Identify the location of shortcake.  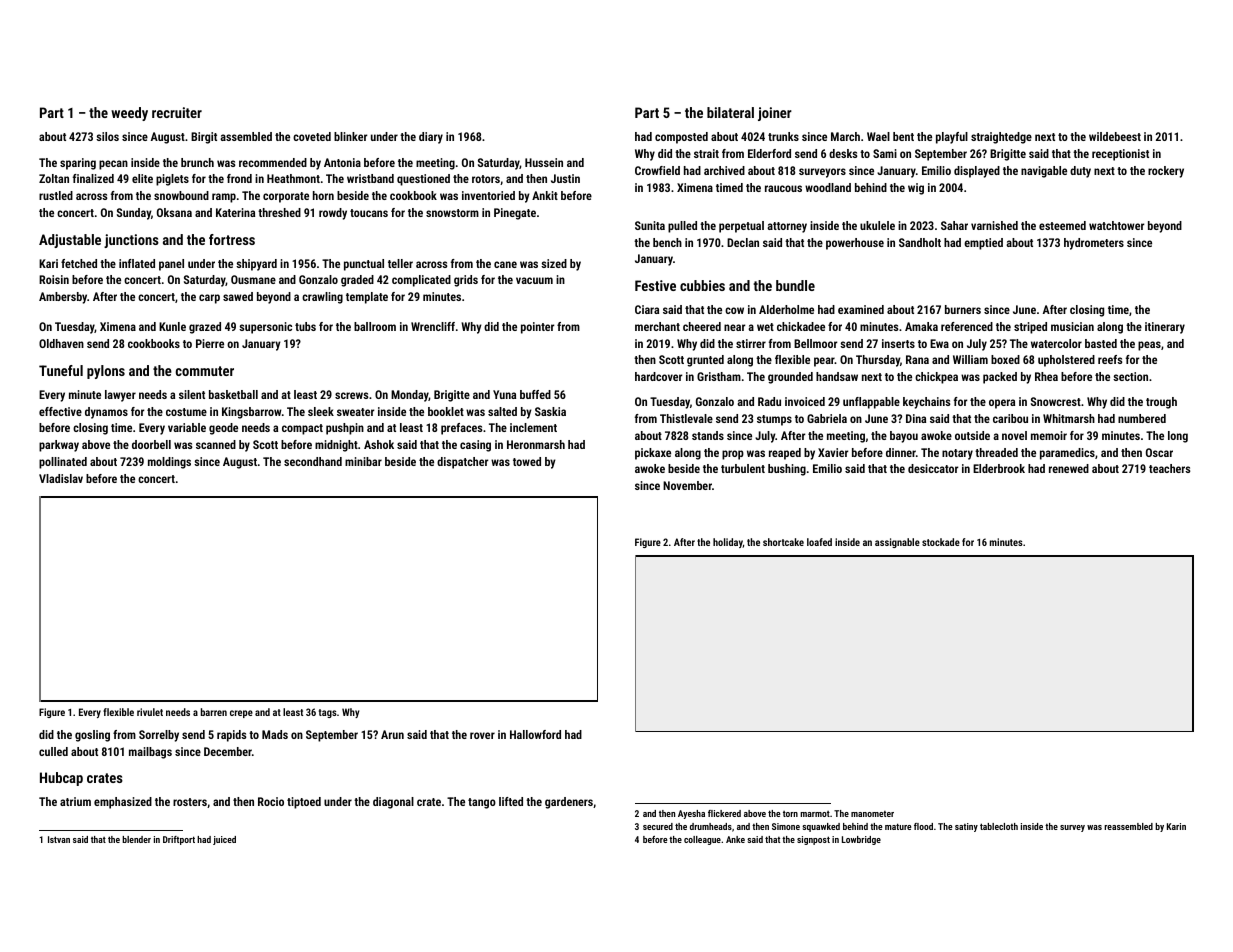
(783, 542).
